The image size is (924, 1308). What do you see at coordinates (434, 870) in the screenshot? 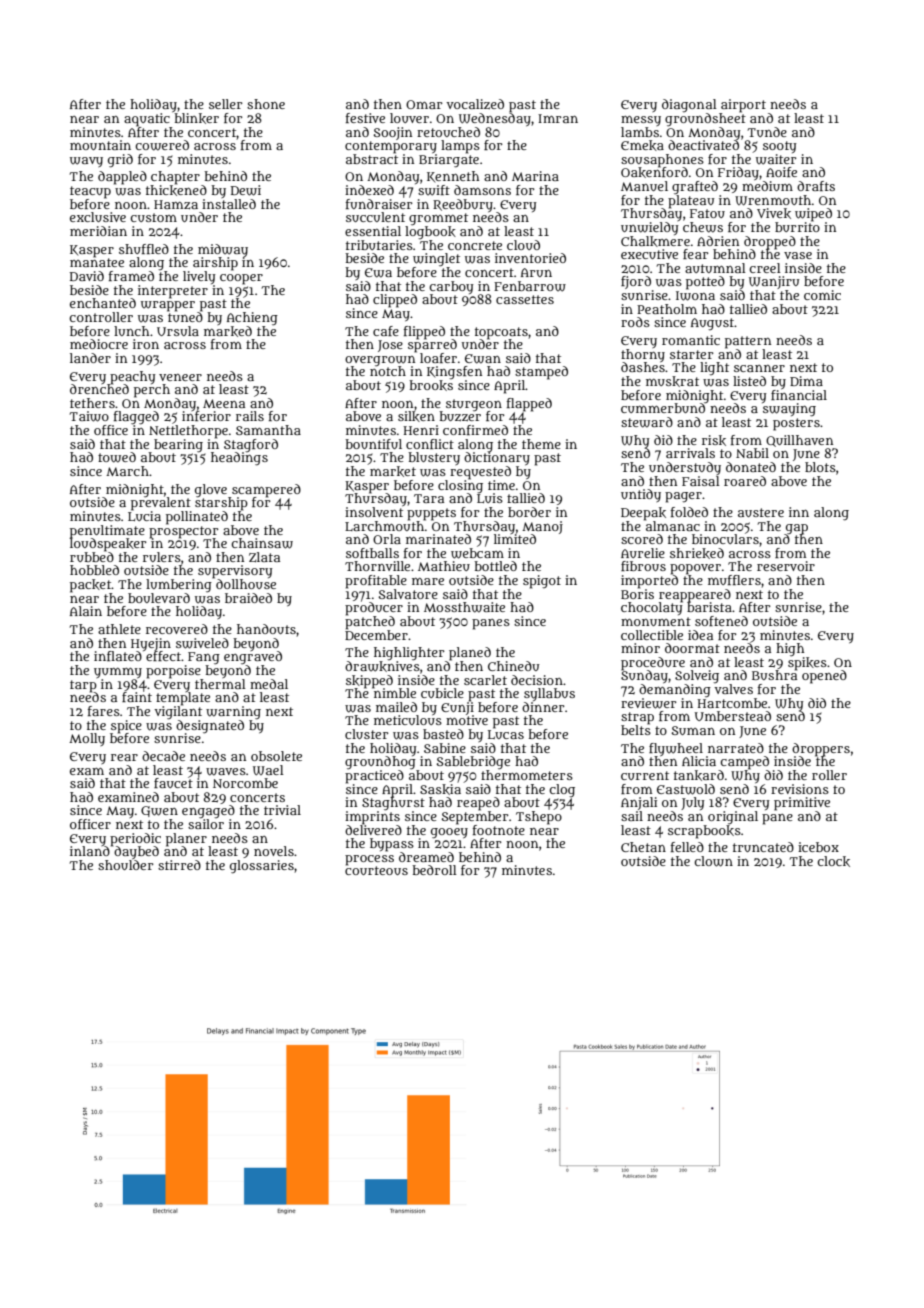
I see `bedroll` at bounding box center [434, 870].
